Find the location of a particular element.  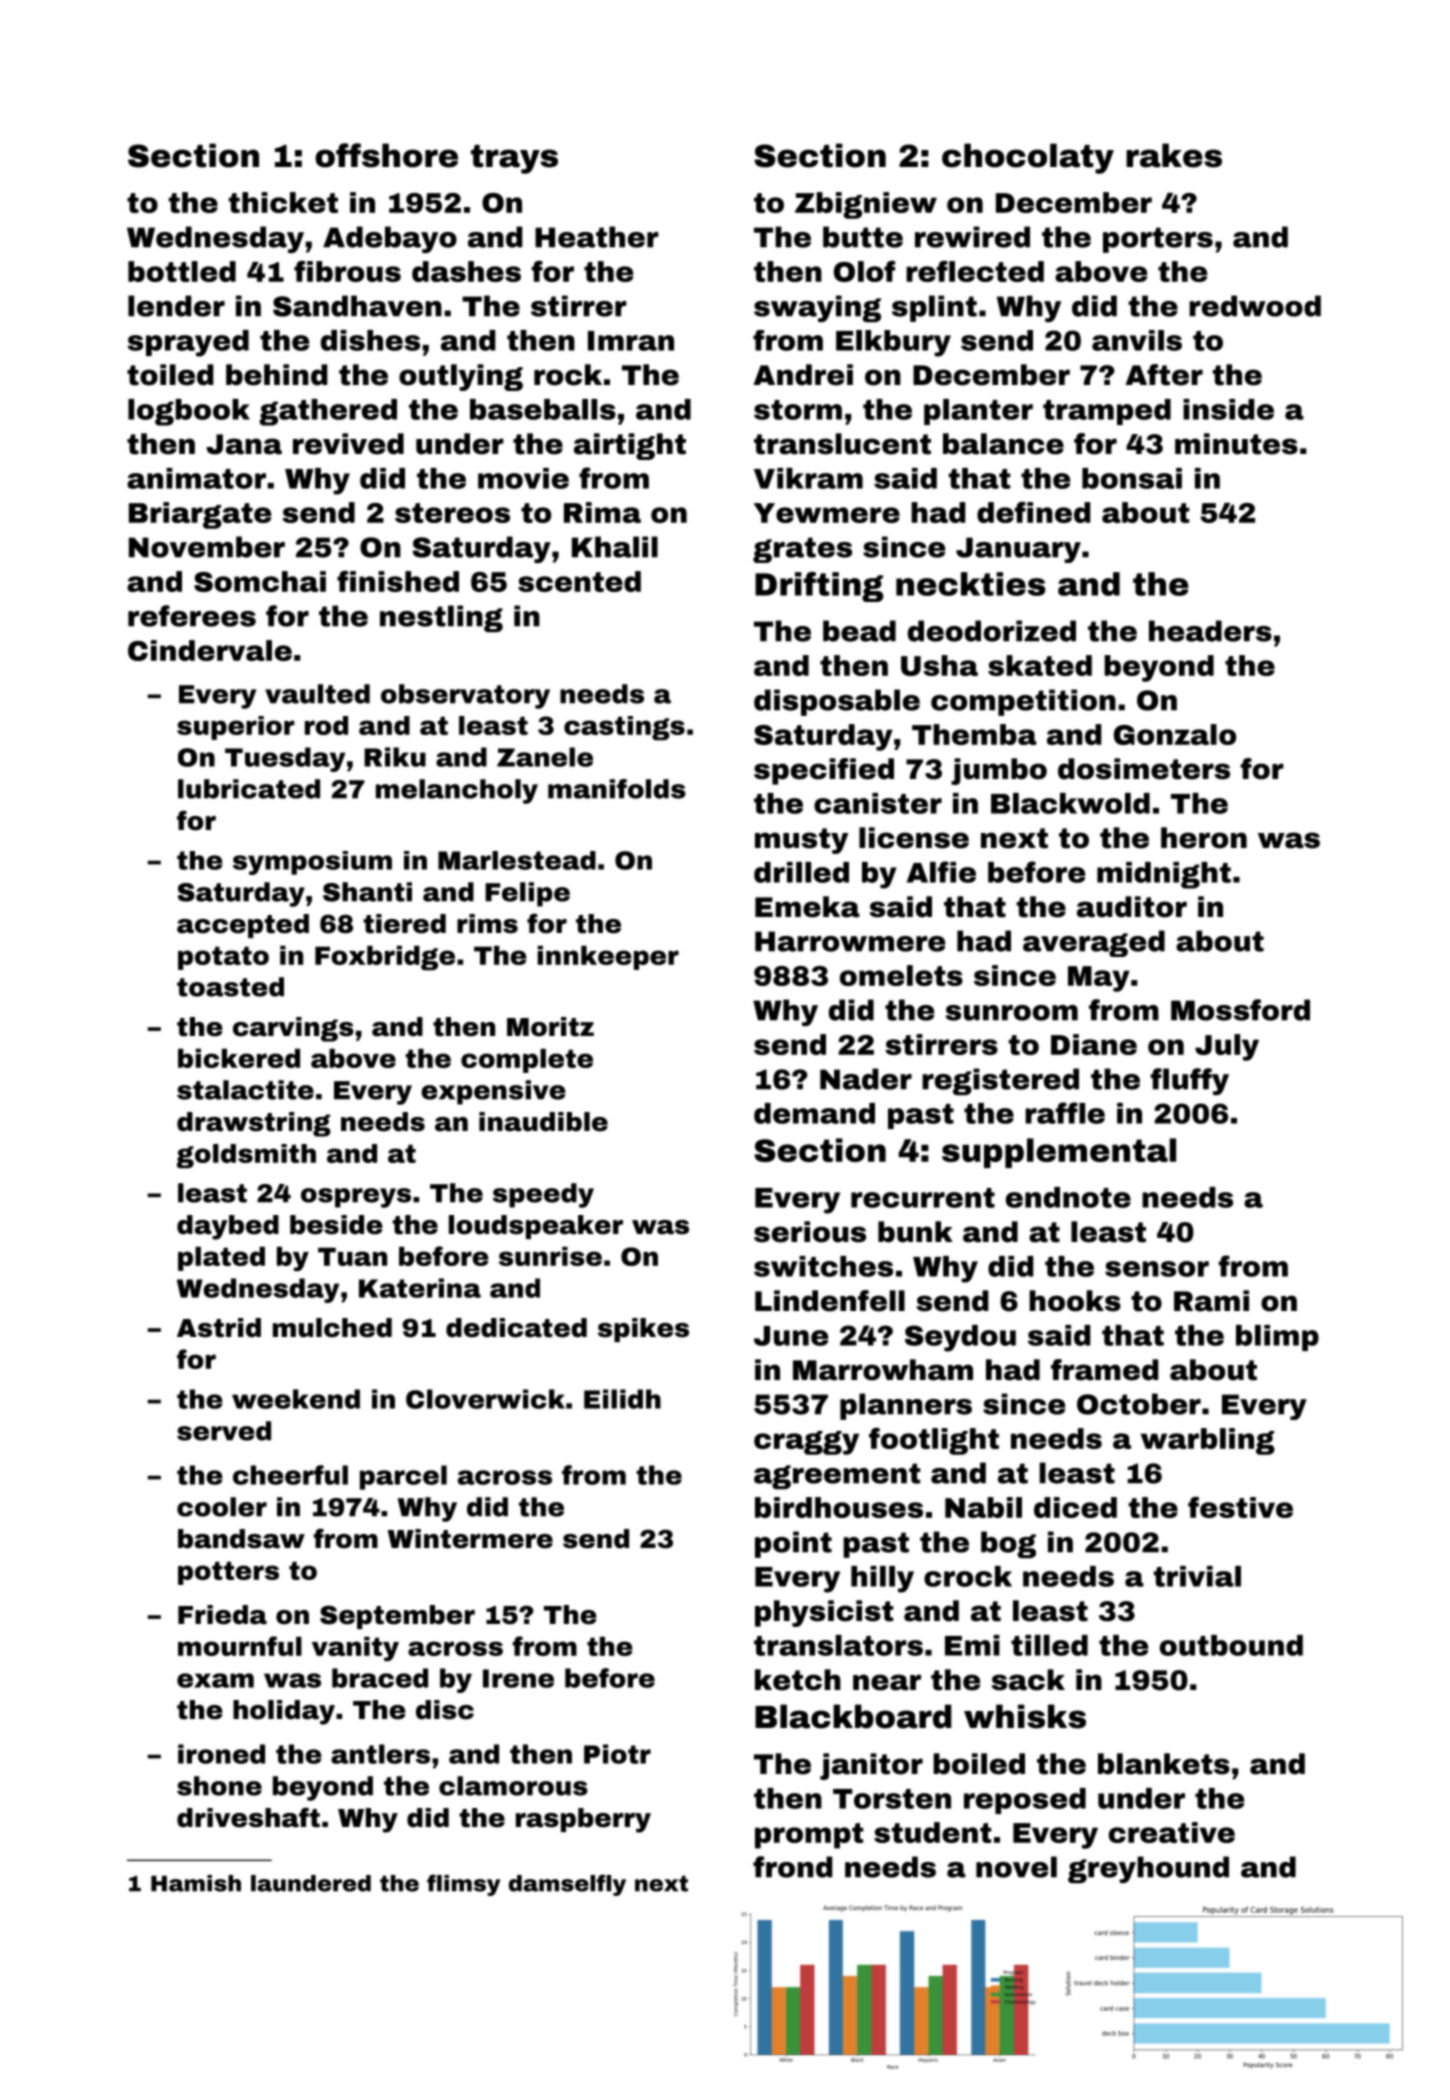

daybed is located at coordinates (228, 1227).
